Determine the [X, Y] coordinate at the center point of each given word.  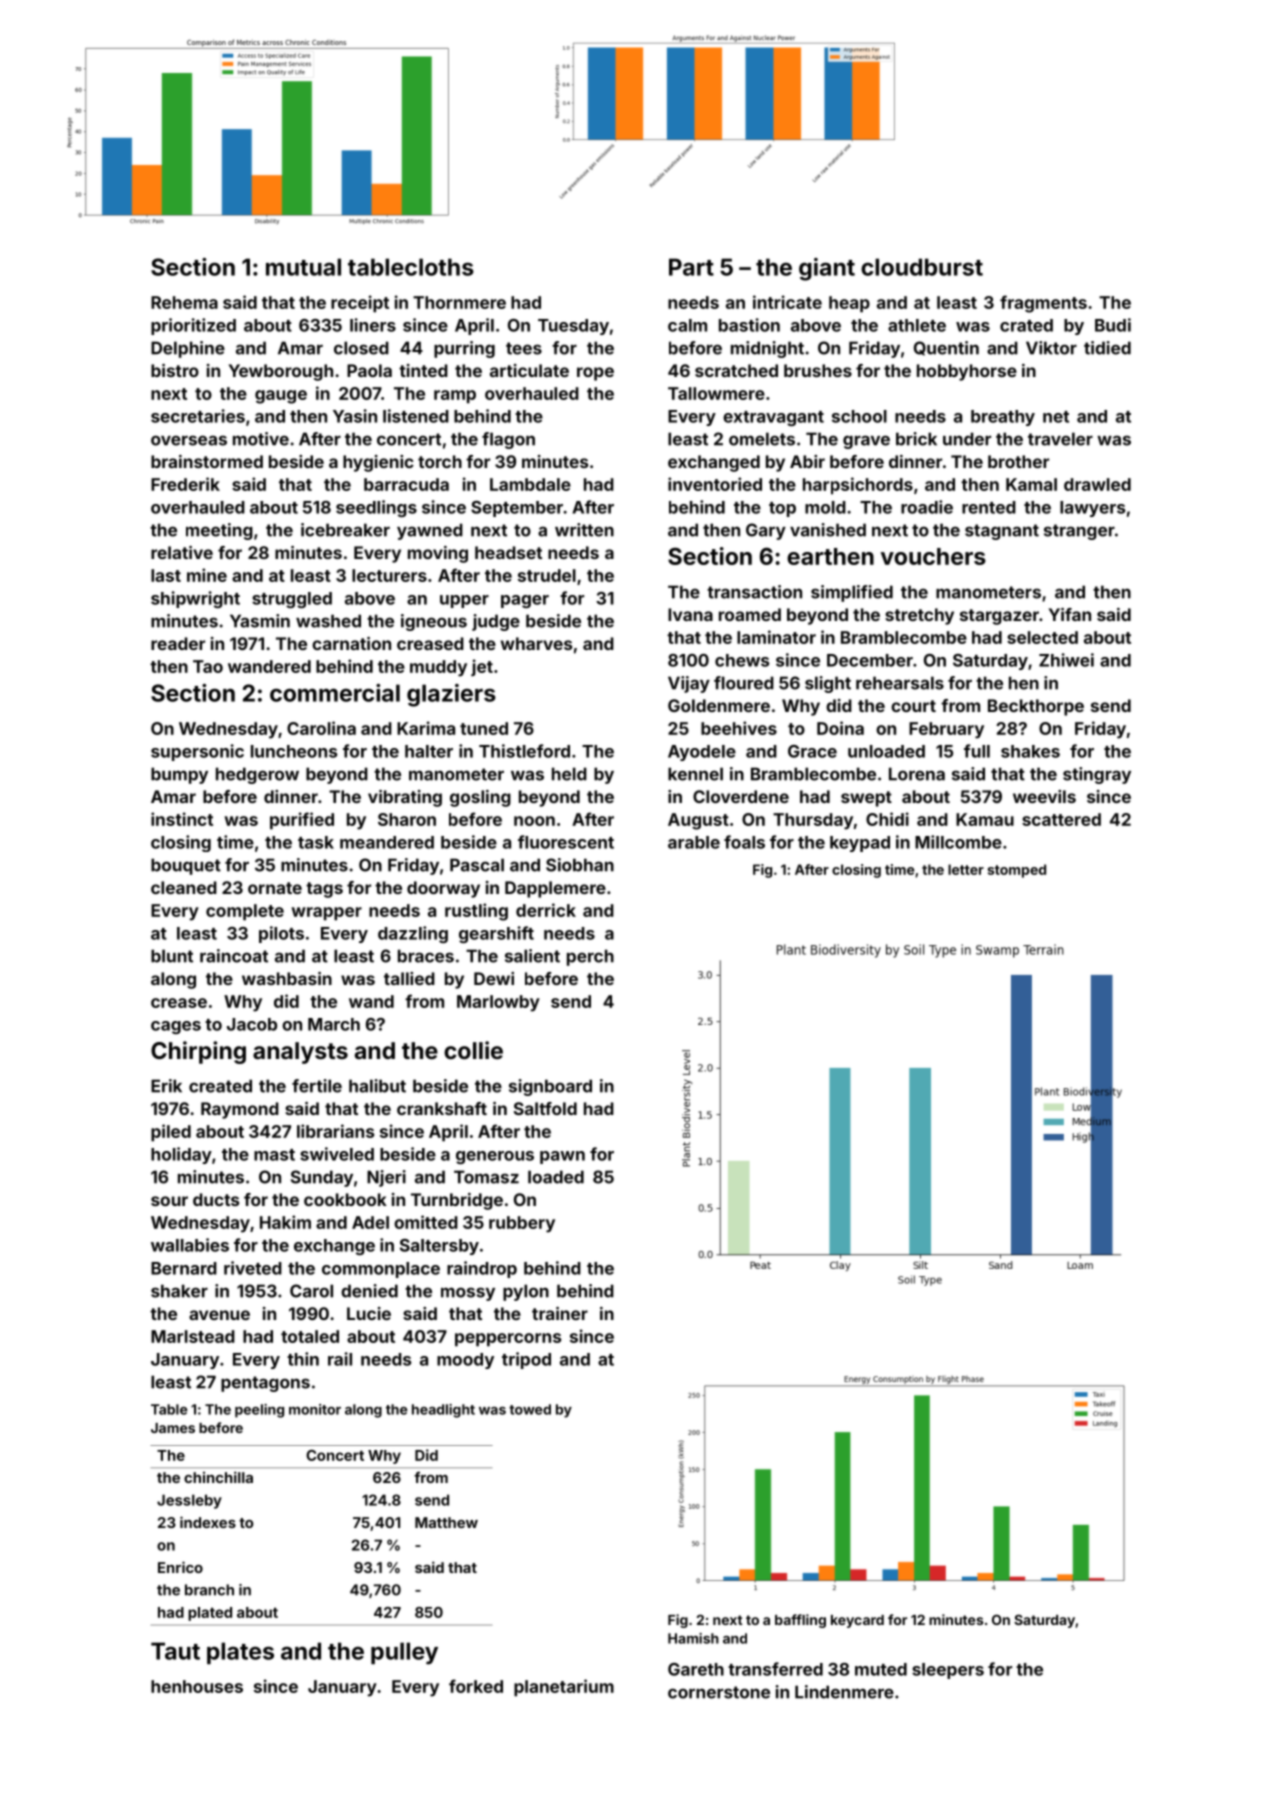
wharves [536, 643]
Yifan [1070, 614]
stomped [1017, 871]
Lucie [369, 1313]
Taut [175, 1651]
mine [207, 575]
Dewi [494, 978]
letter [966, 869]
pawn [562, 1157]
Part [691, 267]
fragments [1043, 304]
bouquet [186, 866]
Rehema [184, 302]
